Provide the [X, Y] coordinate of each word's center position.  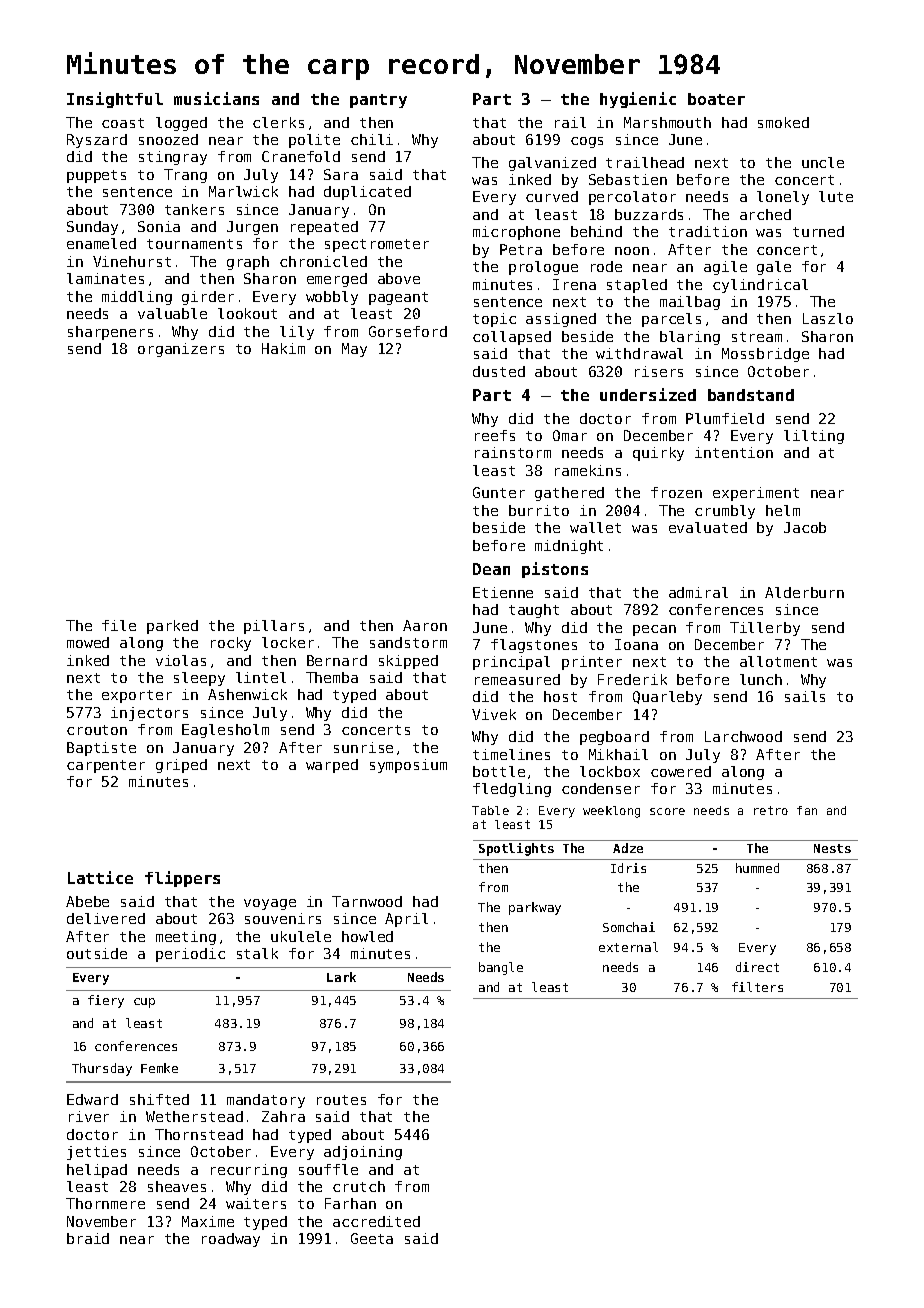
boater [716, 99]
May [354, 350]
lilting [814, 437]
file [119, 625]
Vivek [494, 714]
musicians [216, 98]
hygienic [638, 100]
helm [783, 510]
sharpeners [110, 333]
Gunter [499, 492]
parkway [535, 908]
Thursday [102, 1069]
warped [332, 766]
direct [757, 967]
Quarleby [667, 698]
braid [88, 1238]
